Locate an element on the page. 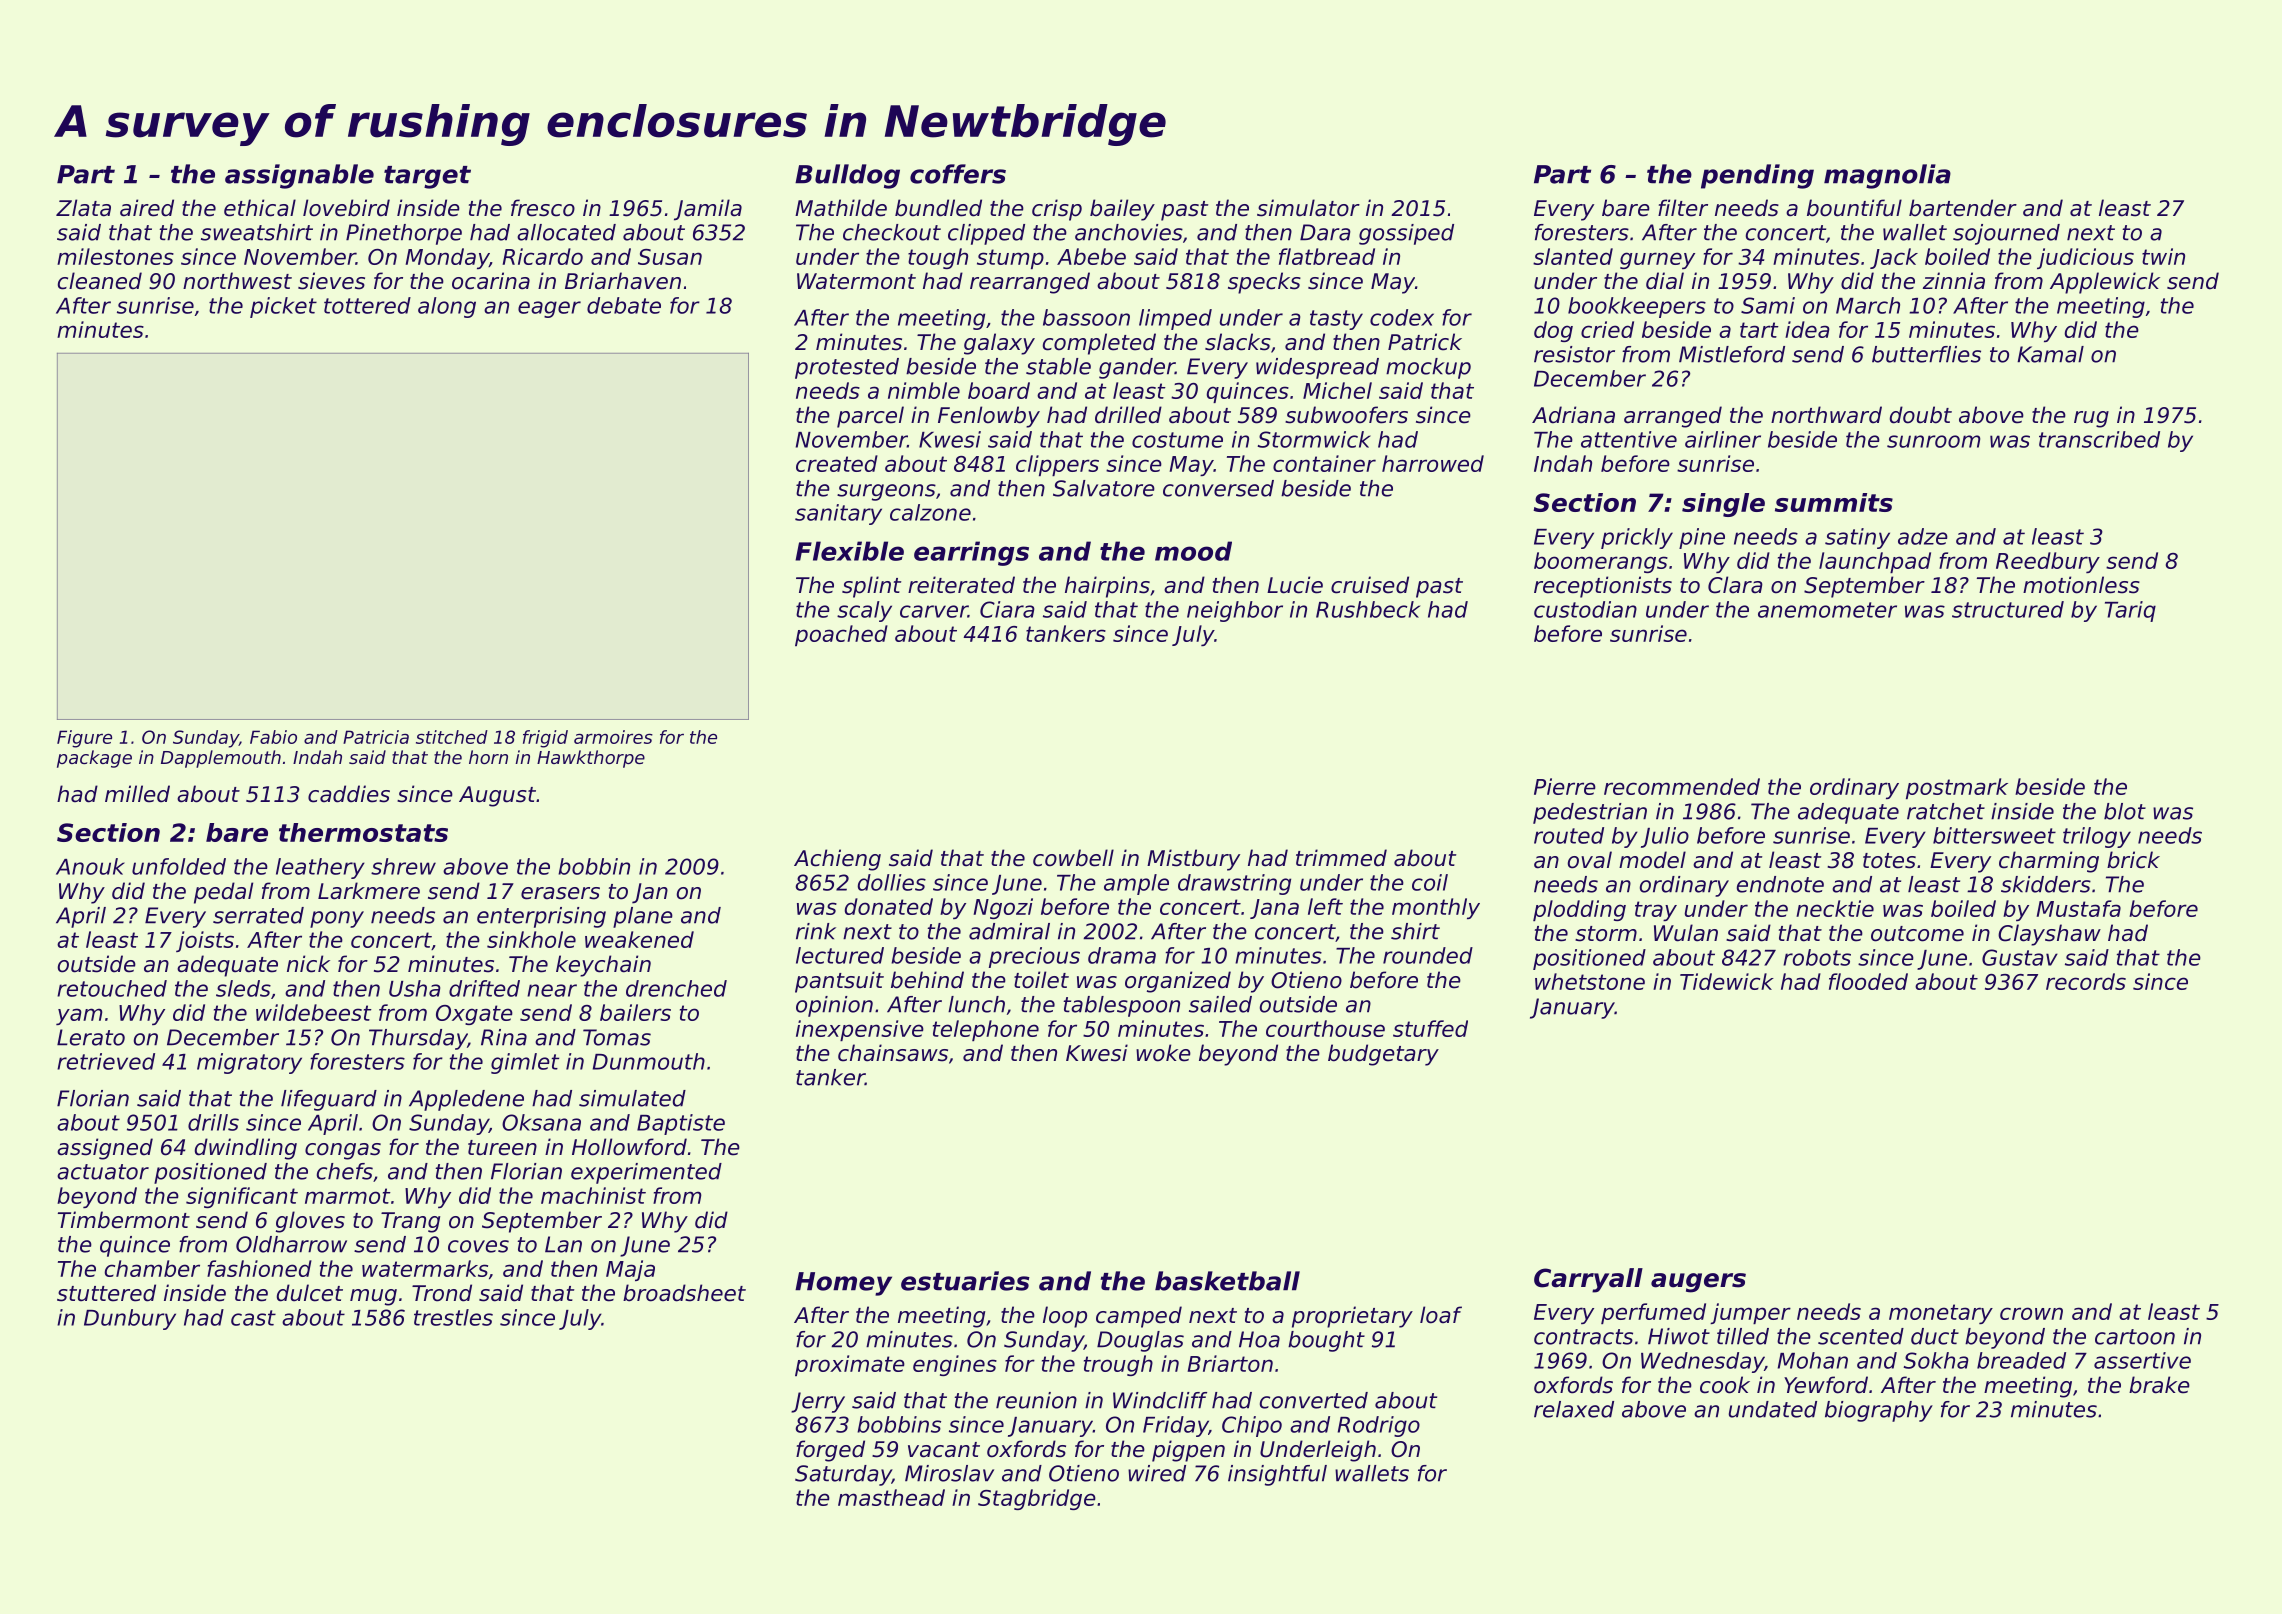 The height and width of the image is (1614, 2282). cowbell is located at coordinates (1073, 858).
